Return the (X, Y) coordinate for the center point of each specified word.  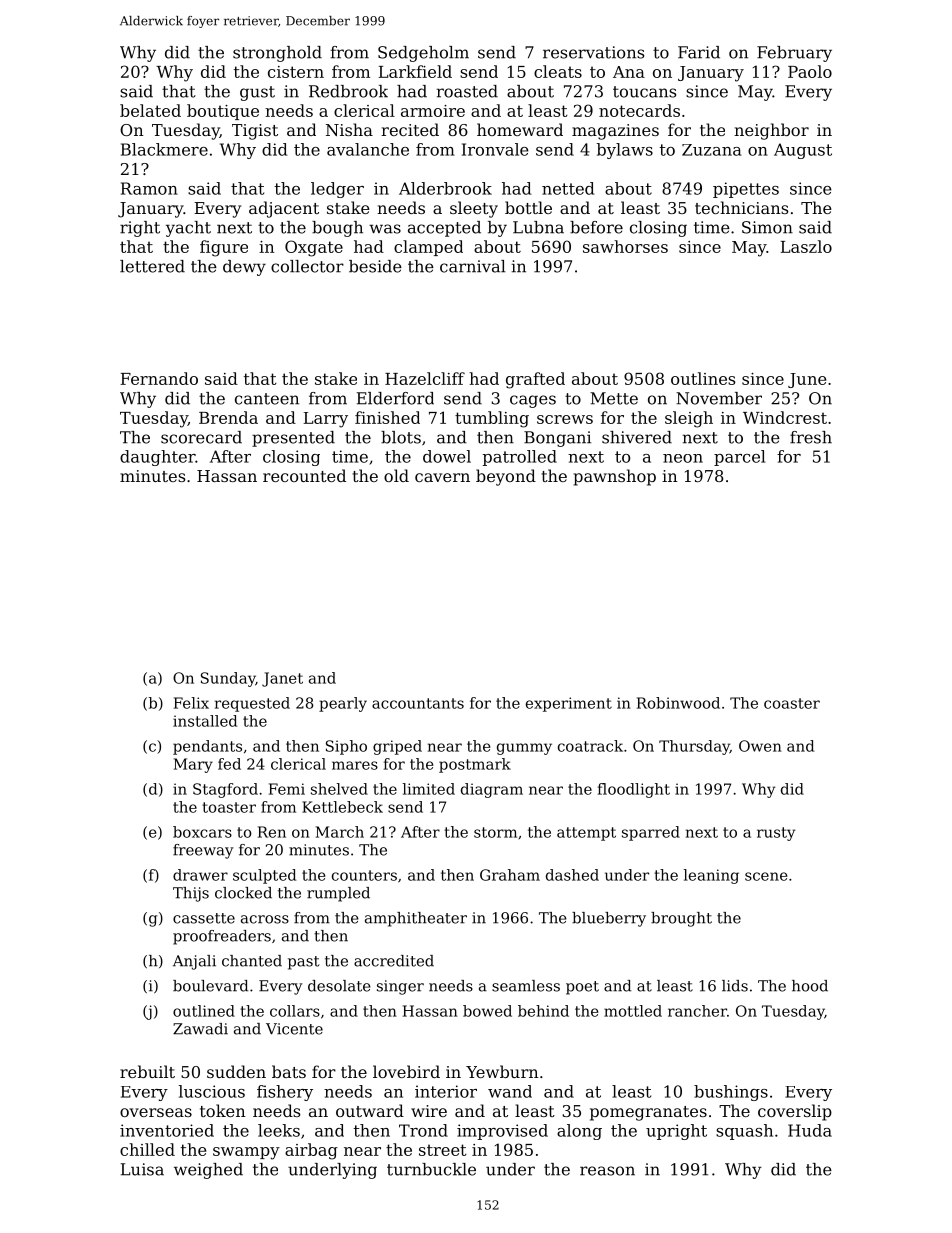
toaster (229, 807)
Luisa (142, 1169)
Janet (282, 679)
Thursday (694, 747)
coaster (792, 703)
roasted (467, 91)
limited (429, 789)
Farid (699, 52)
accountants (418, 703)
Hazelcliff (425, 378)
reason (607, 1171)
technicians (741, 207)
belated (150, 110)
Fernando (159, 378)
